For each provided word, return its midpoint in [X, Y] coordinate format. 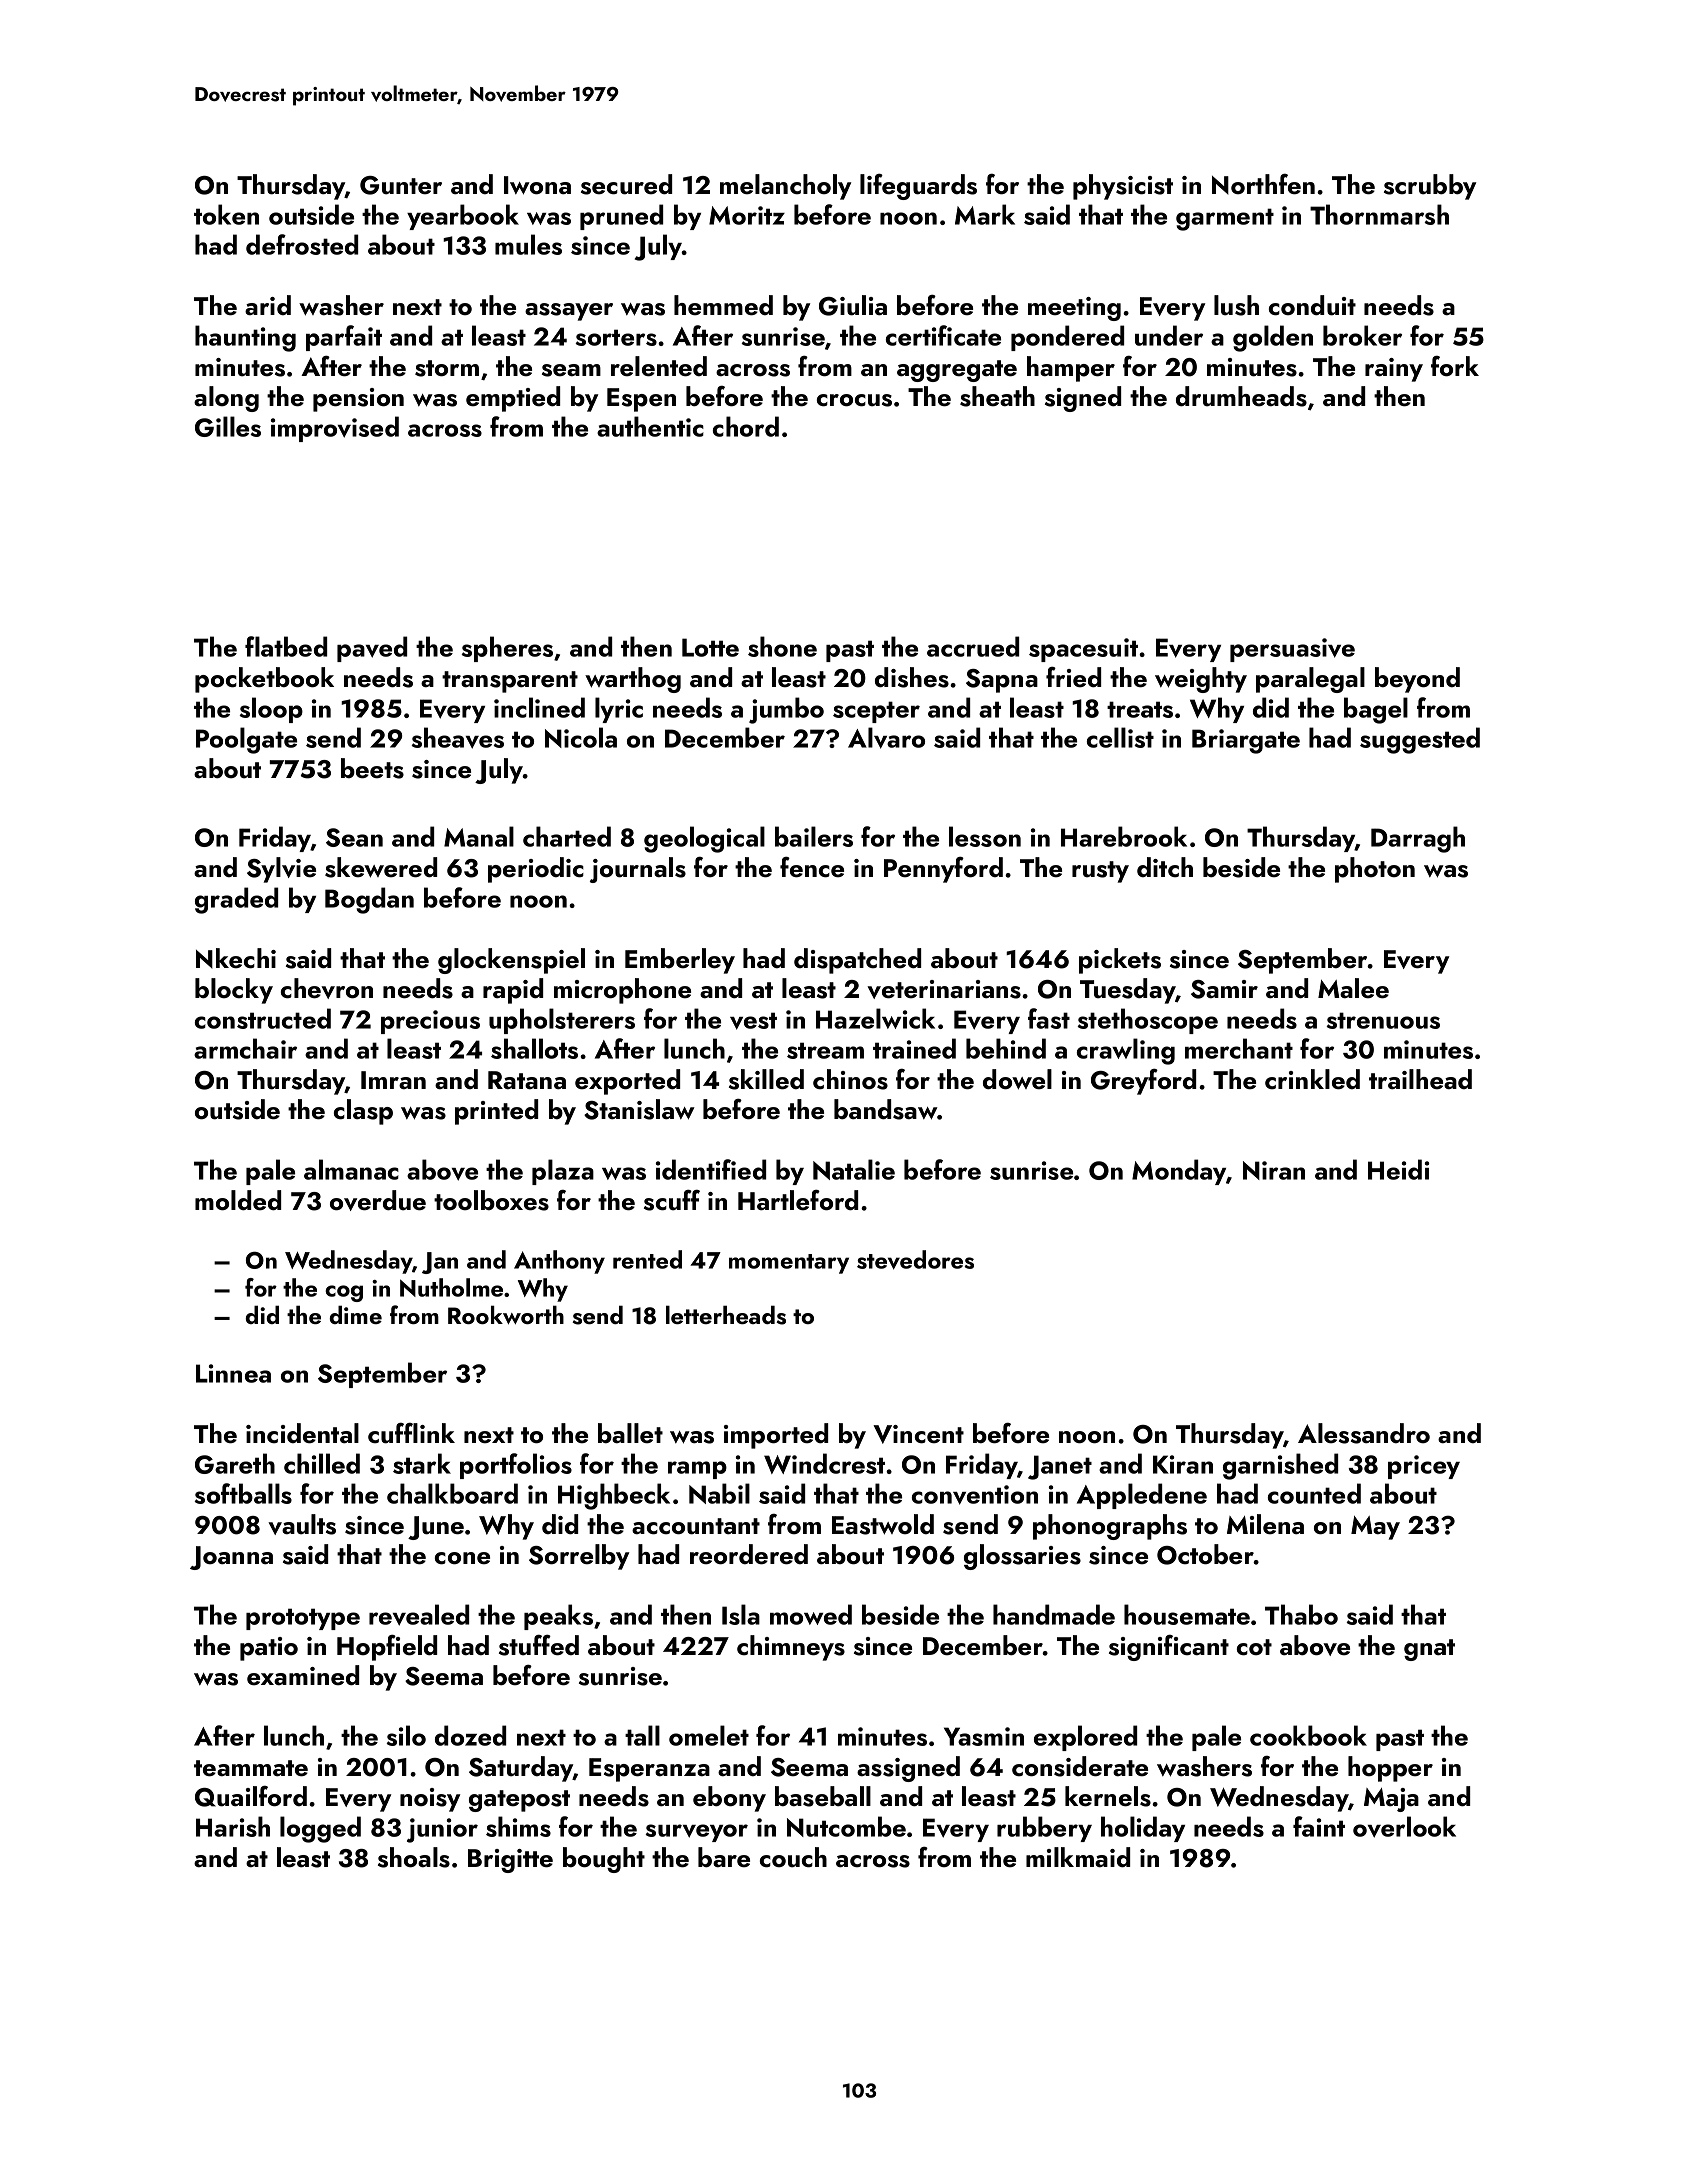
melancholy [785, 187]
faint [1319, 1826]
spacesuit [1083, 650]
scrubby [1430, 187]
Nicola [581, 737]
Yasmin [984, 1736]
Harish [233, 1826]
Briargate [1246, 741]
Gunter [401, 185]
